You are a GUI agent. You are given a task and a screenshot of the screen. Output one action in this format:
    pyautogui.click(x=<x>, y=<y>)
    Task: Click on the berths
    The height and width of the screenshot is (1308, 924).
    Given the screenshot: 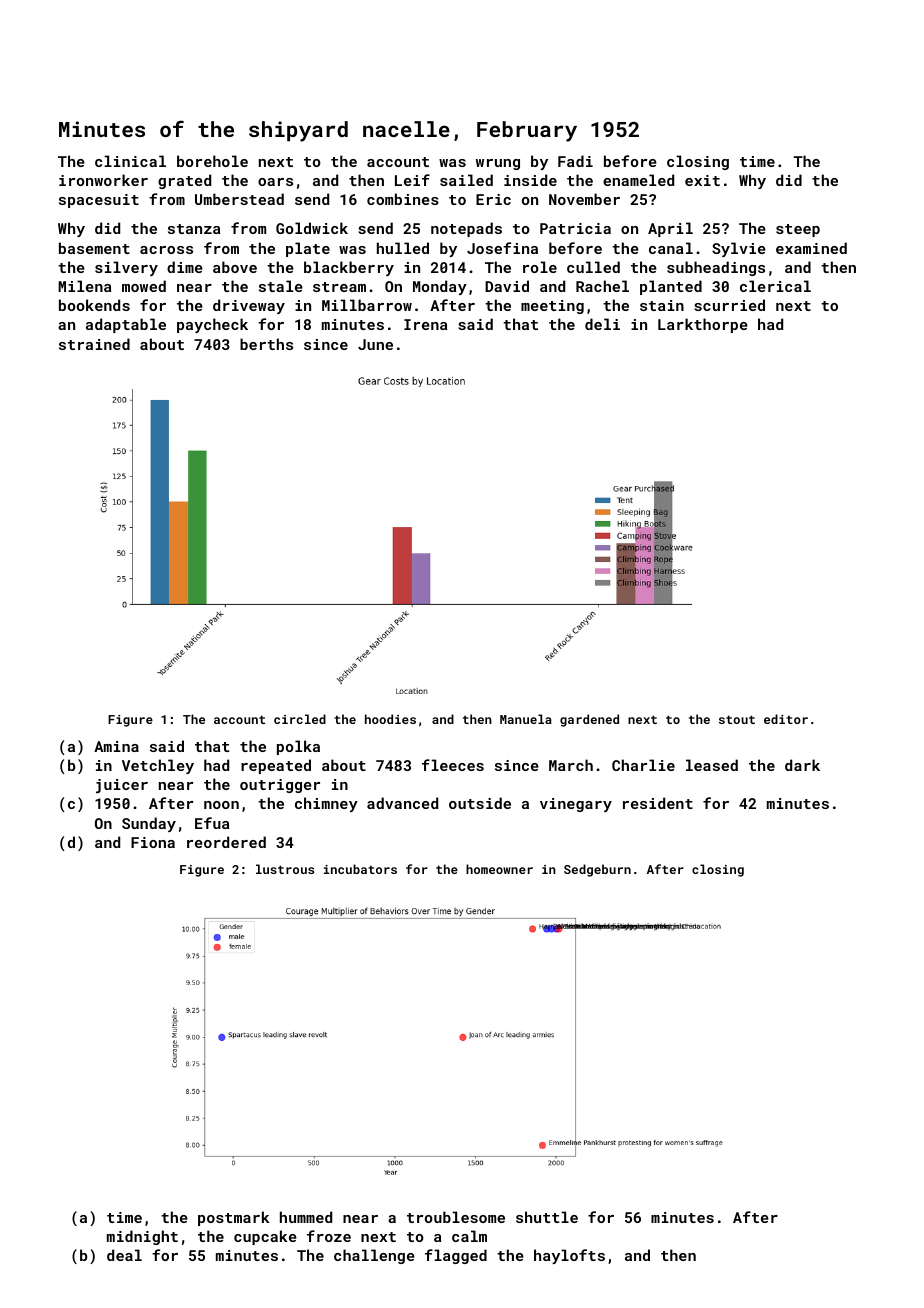 What is the action you would take?
    pyautogui.click(x=266, y=344)
